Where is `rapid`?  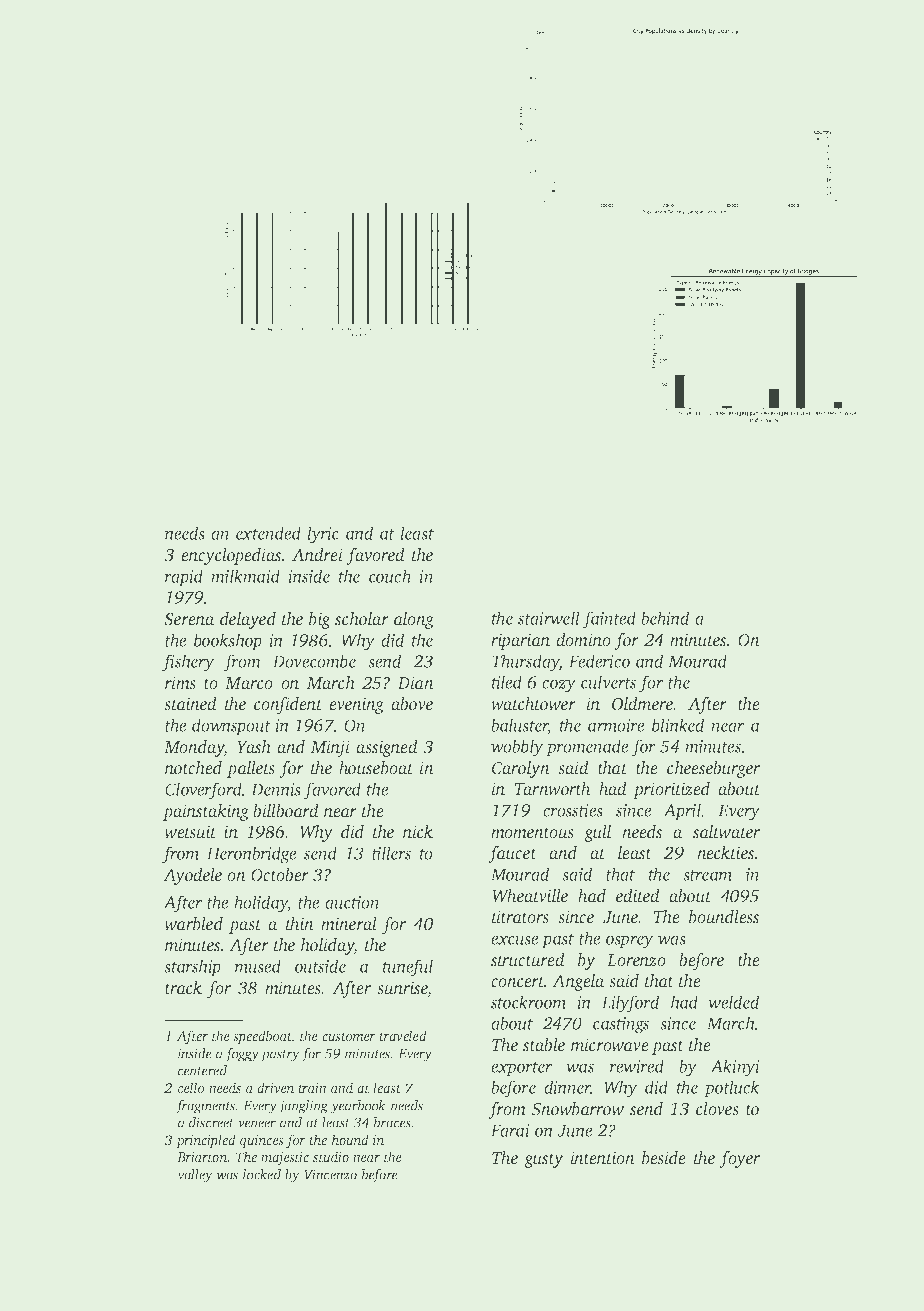 rapid is located at coordinates (184, 578).
